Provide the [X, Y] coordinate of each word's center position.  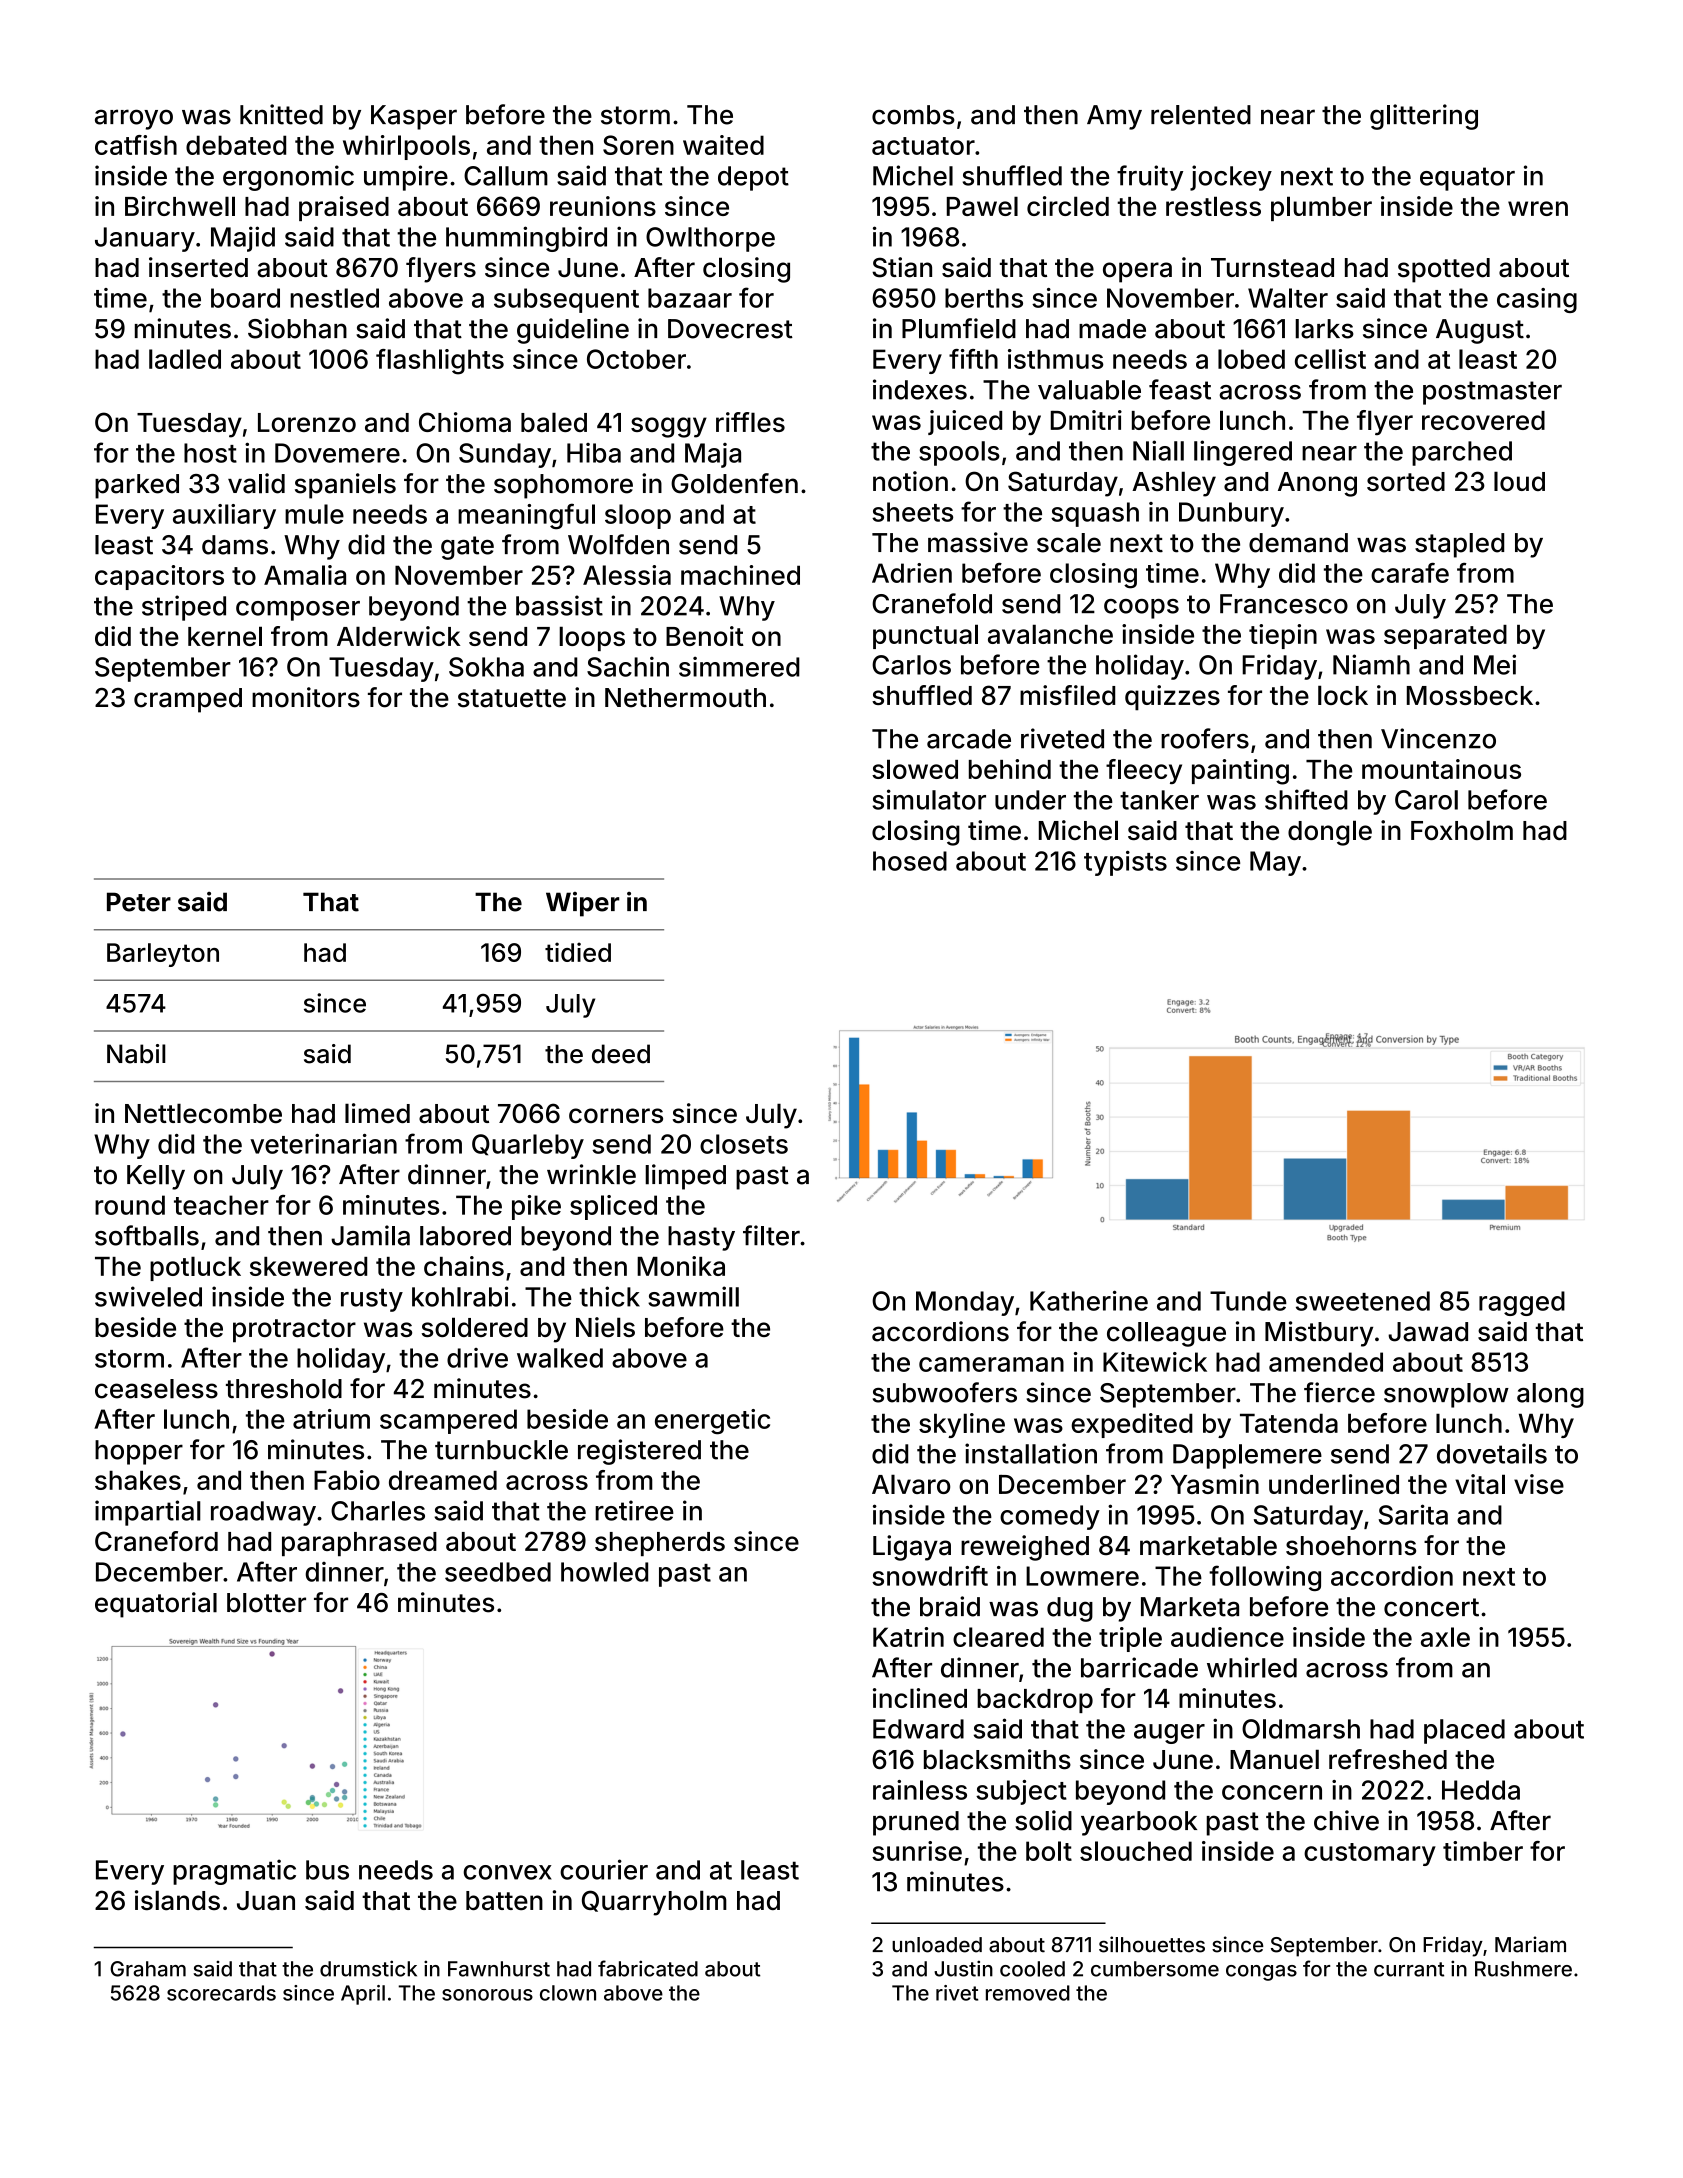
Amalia [305, 575]
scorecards [221, 1993]
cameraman [991, 1364]
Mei [1495, 664]
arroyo [134, 119]
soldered [475, 1327]
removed [1028, 1993]
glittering [1424, 117]
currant [1409, 1969]
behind [1010, 769]
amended [1326, 1362]
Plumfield [959, 328]
